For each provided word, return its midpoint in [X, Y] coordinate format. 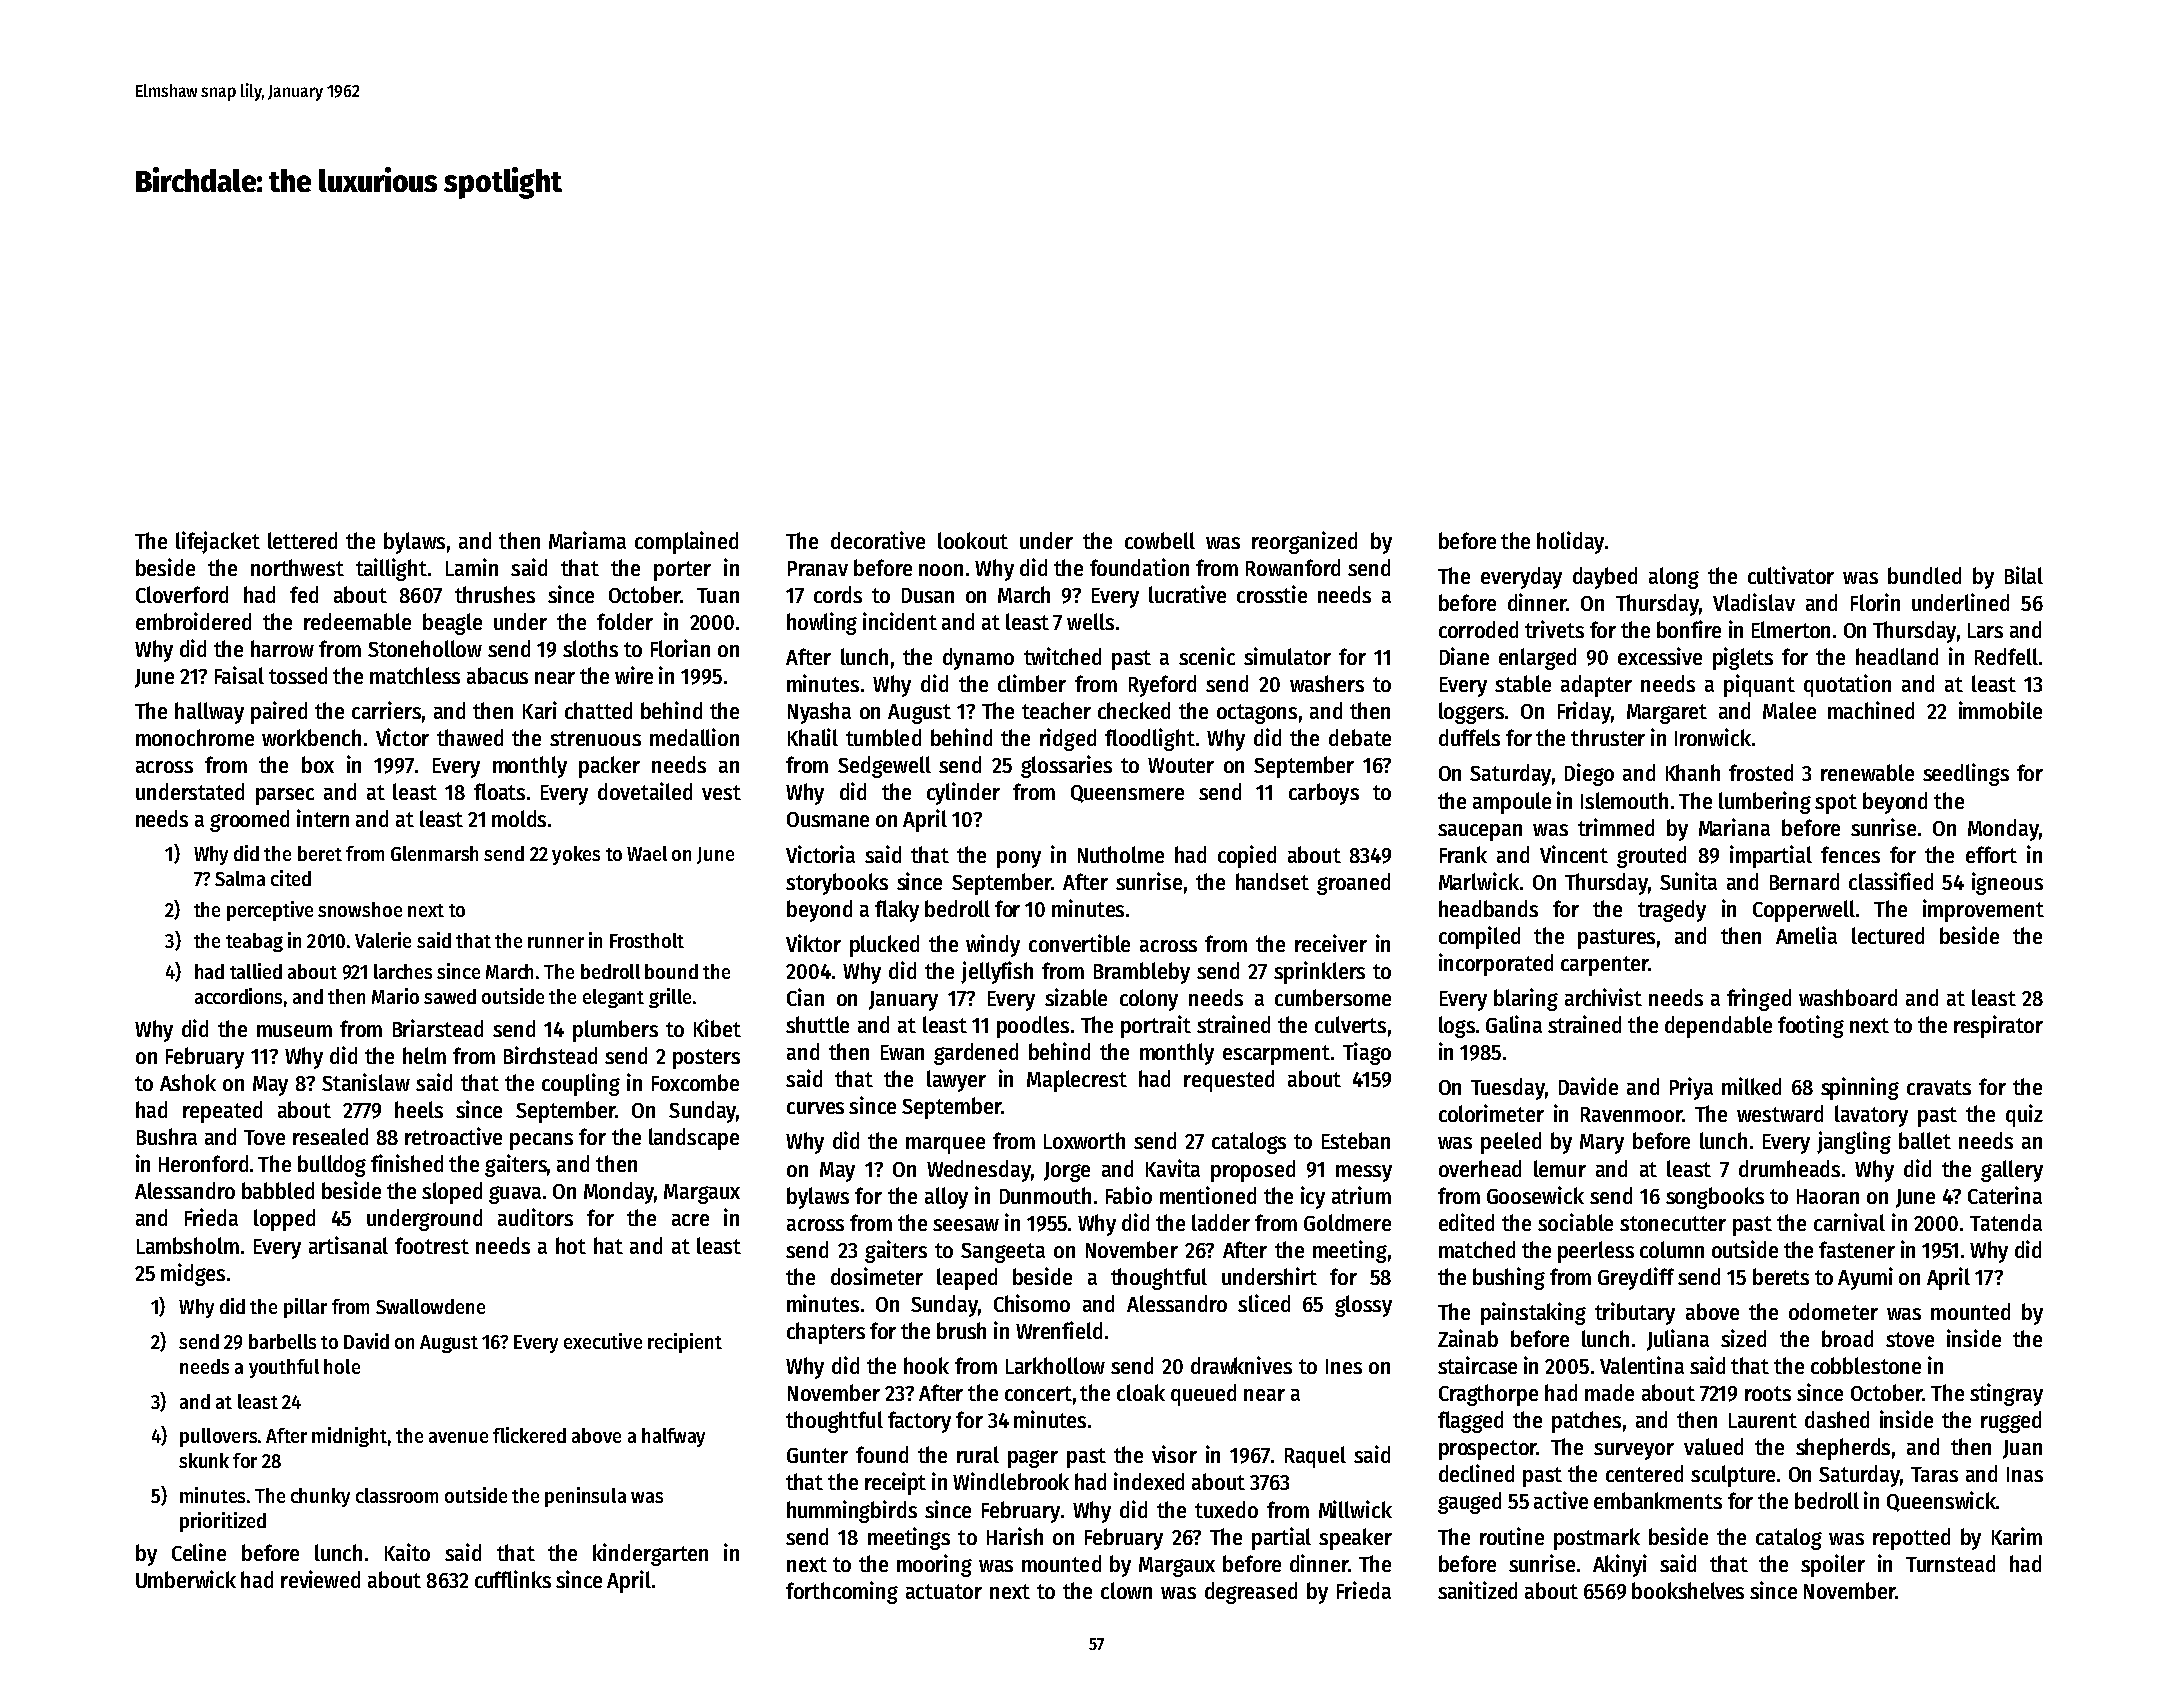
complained [686, 542]
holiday [1570, 542]
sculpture [1733, 1476]
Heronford [203, 1163]
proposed [1253, 1171]
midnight [349, 1437]
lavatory [1871, 1116]
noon [941, 570]
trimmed [1616, 827]
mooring [934, 1565]
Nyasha [819, 713]
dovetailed [645, 791]
